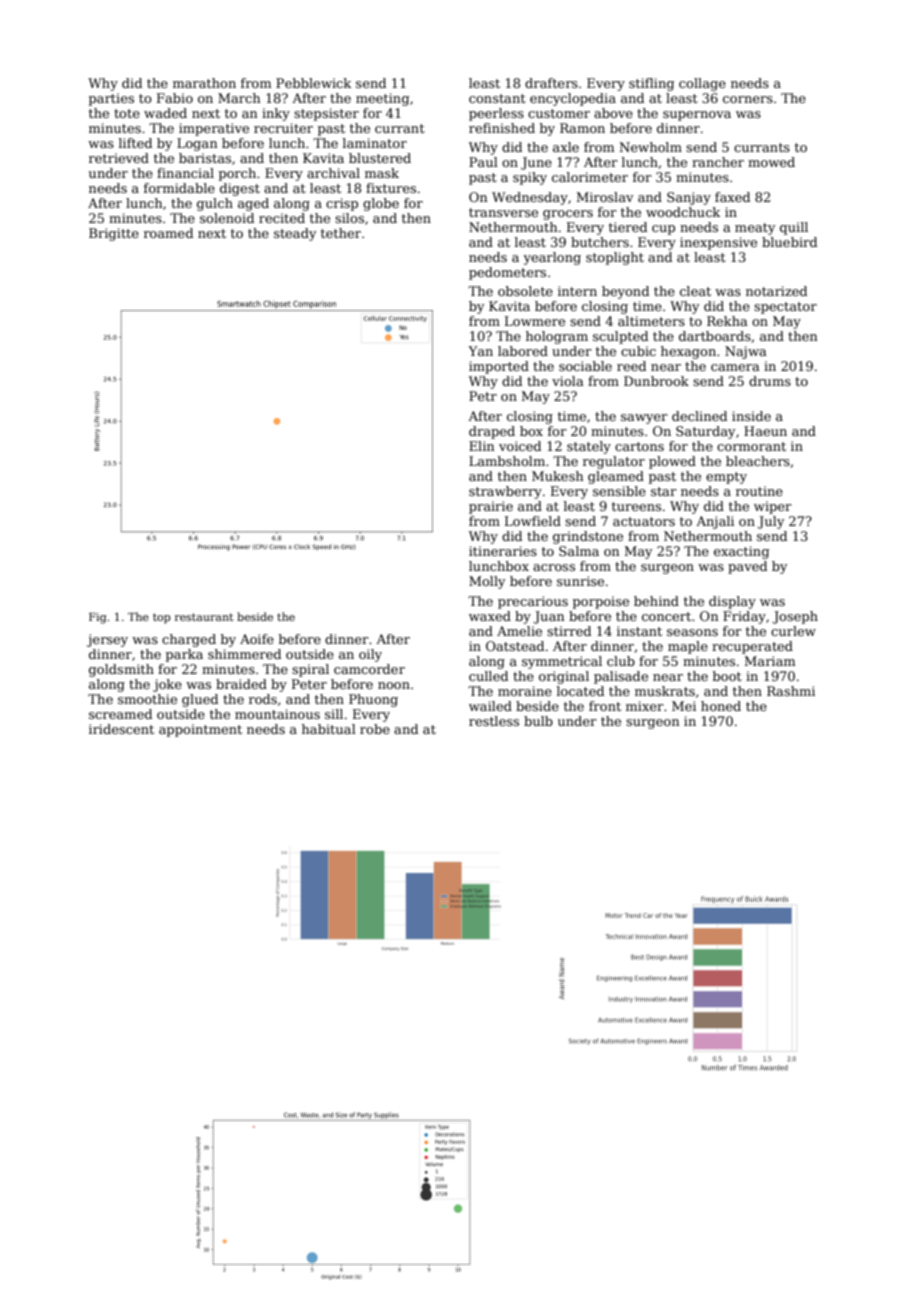  What do you see at coordinates (702, 84) in the image?
I see `collage` at bounding box center [702, 84].
